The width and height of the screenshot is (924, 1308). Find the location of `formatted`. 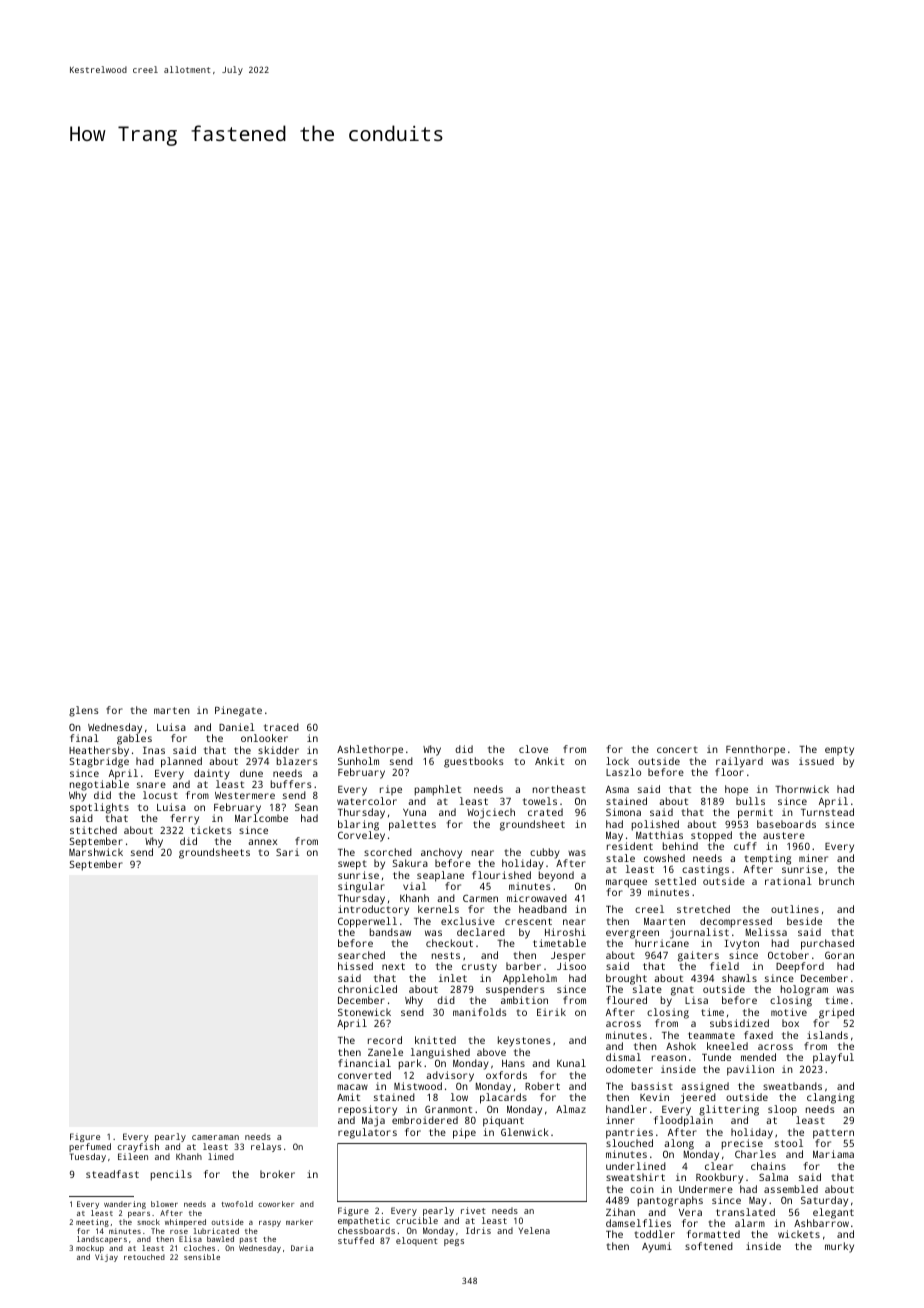

formatted is located at coordinates (713, 1234).
